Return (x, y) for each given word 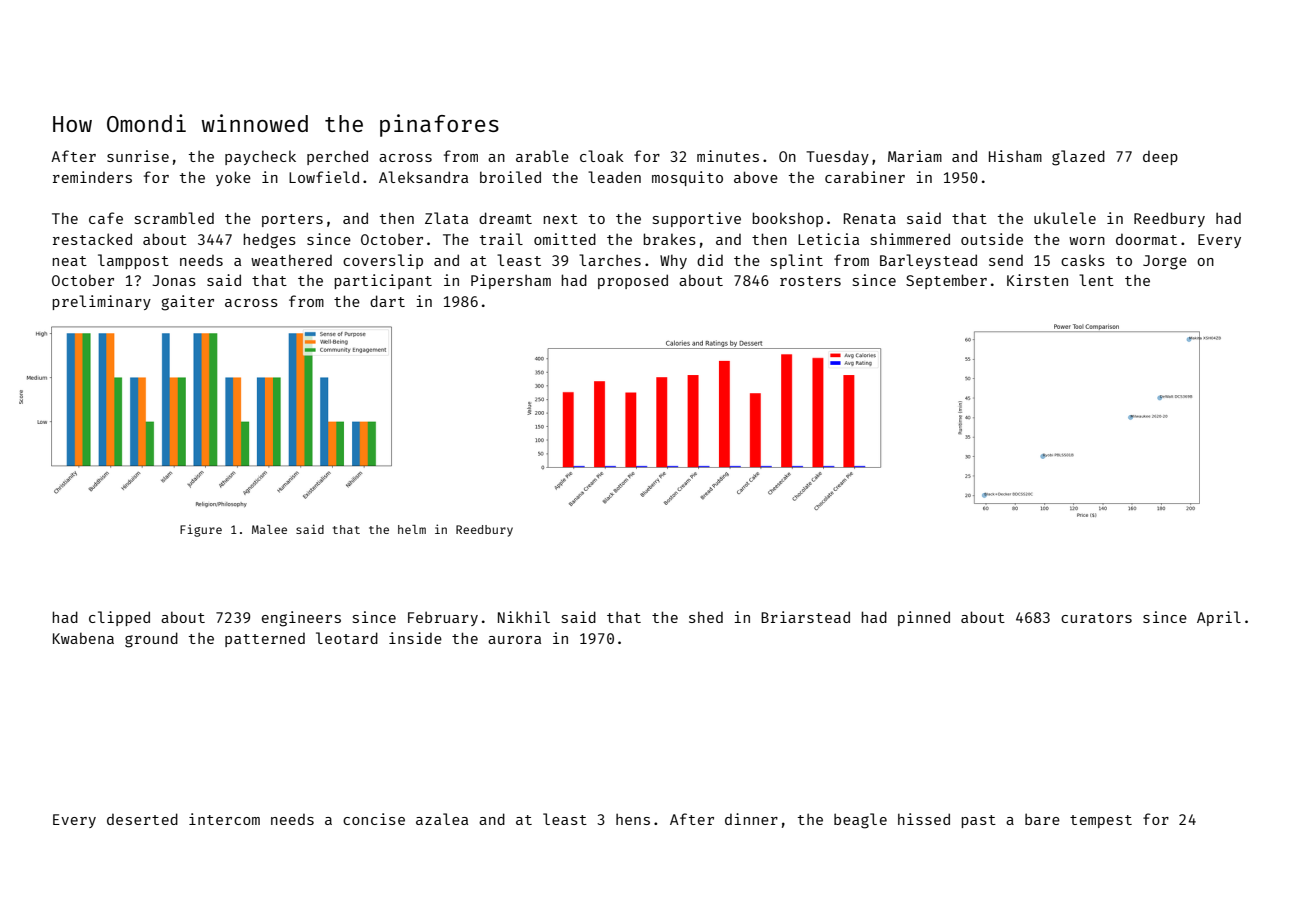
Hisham (1015, 156)
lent (1096, 280)
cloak (602, 156)
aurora (514, 640)
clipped (119, 618)
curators (1096, 618)
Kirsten (1037, 280)
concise (374, 819)
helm (412, 529)
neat (69, 261)
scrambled (174, 218)
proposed (633, 281)
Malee (269, 529)
